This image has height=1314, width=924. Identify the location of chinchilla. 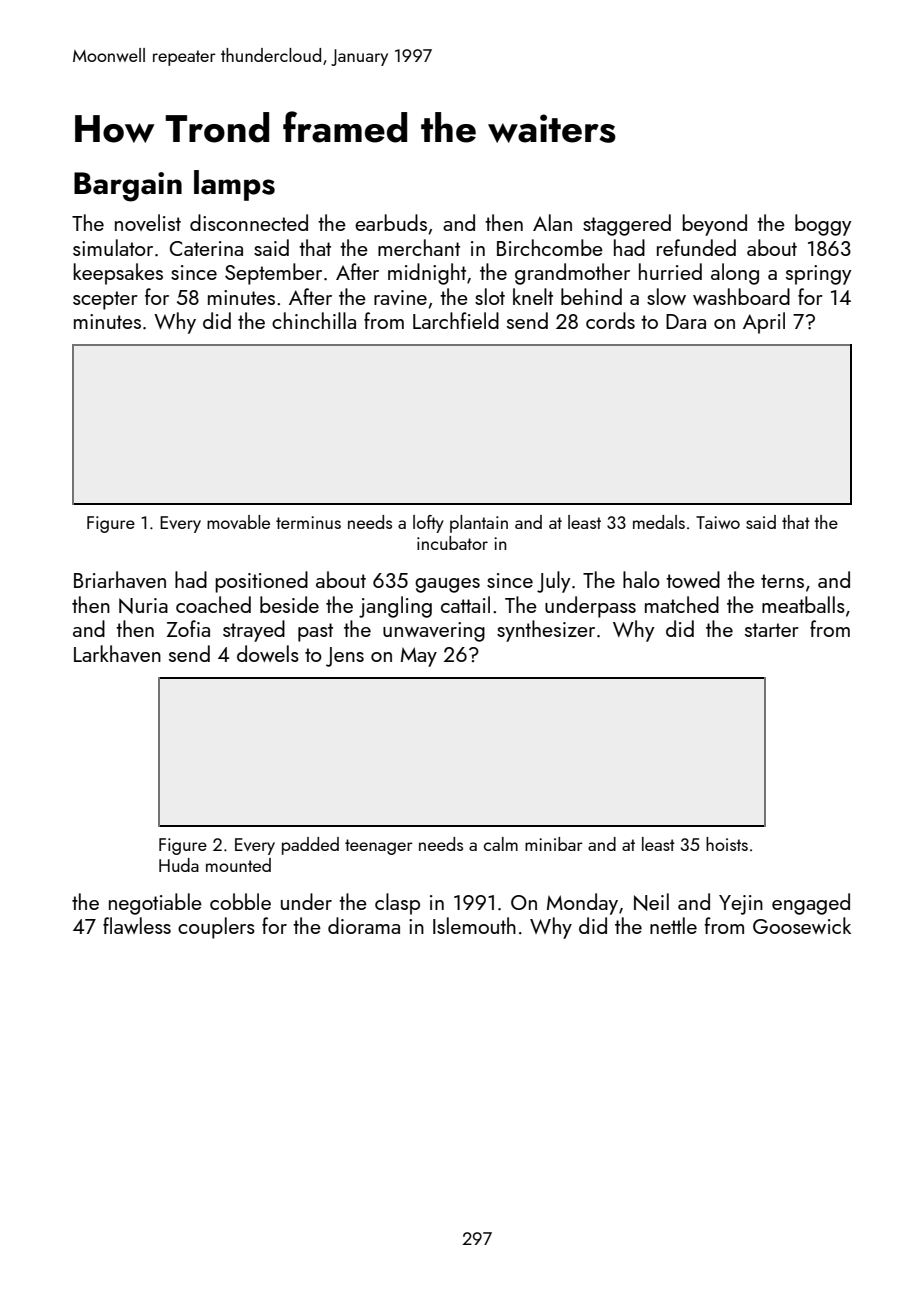
(314, 320).
